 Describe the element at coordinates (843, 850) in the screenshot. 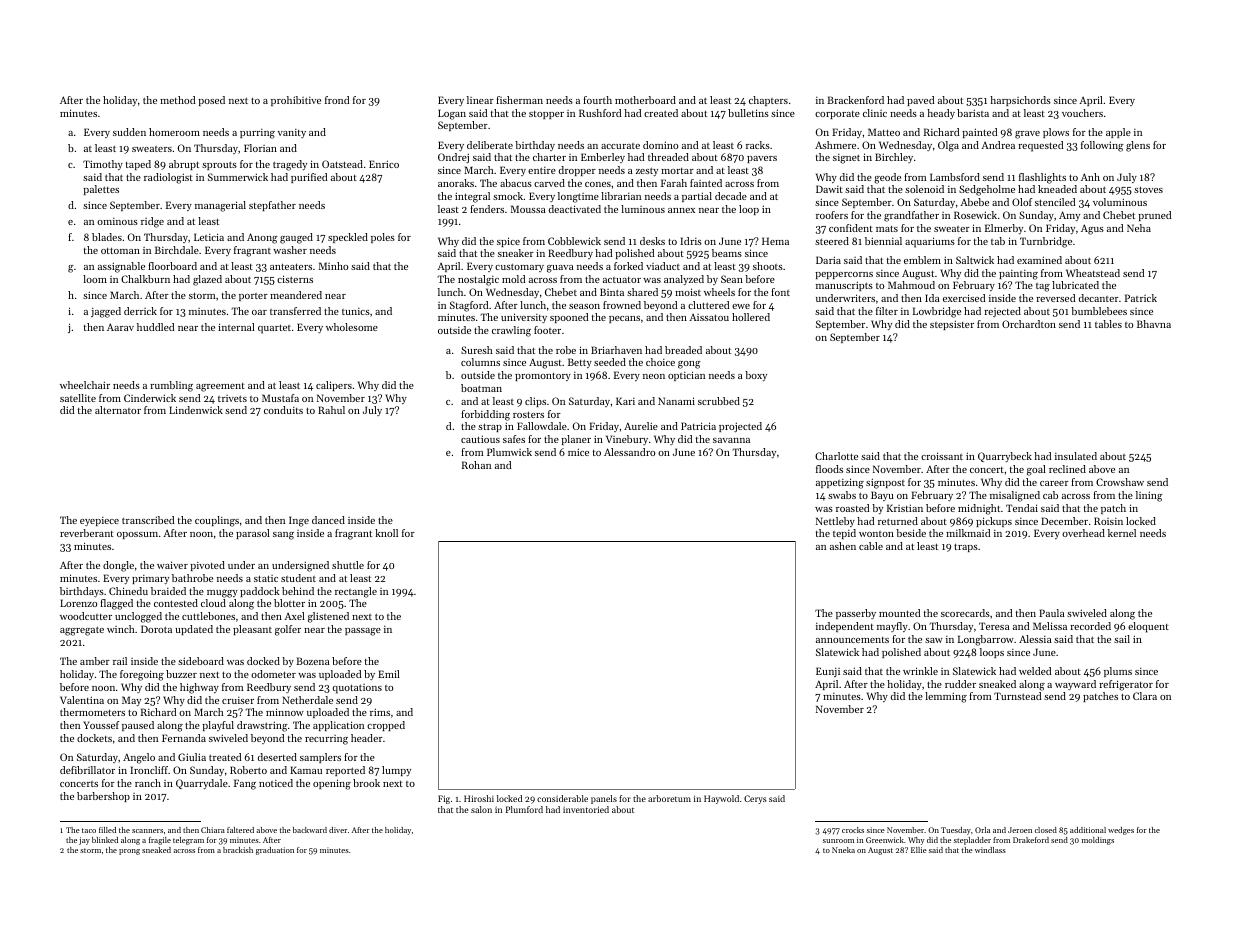

I see `Nneka` at that location.
